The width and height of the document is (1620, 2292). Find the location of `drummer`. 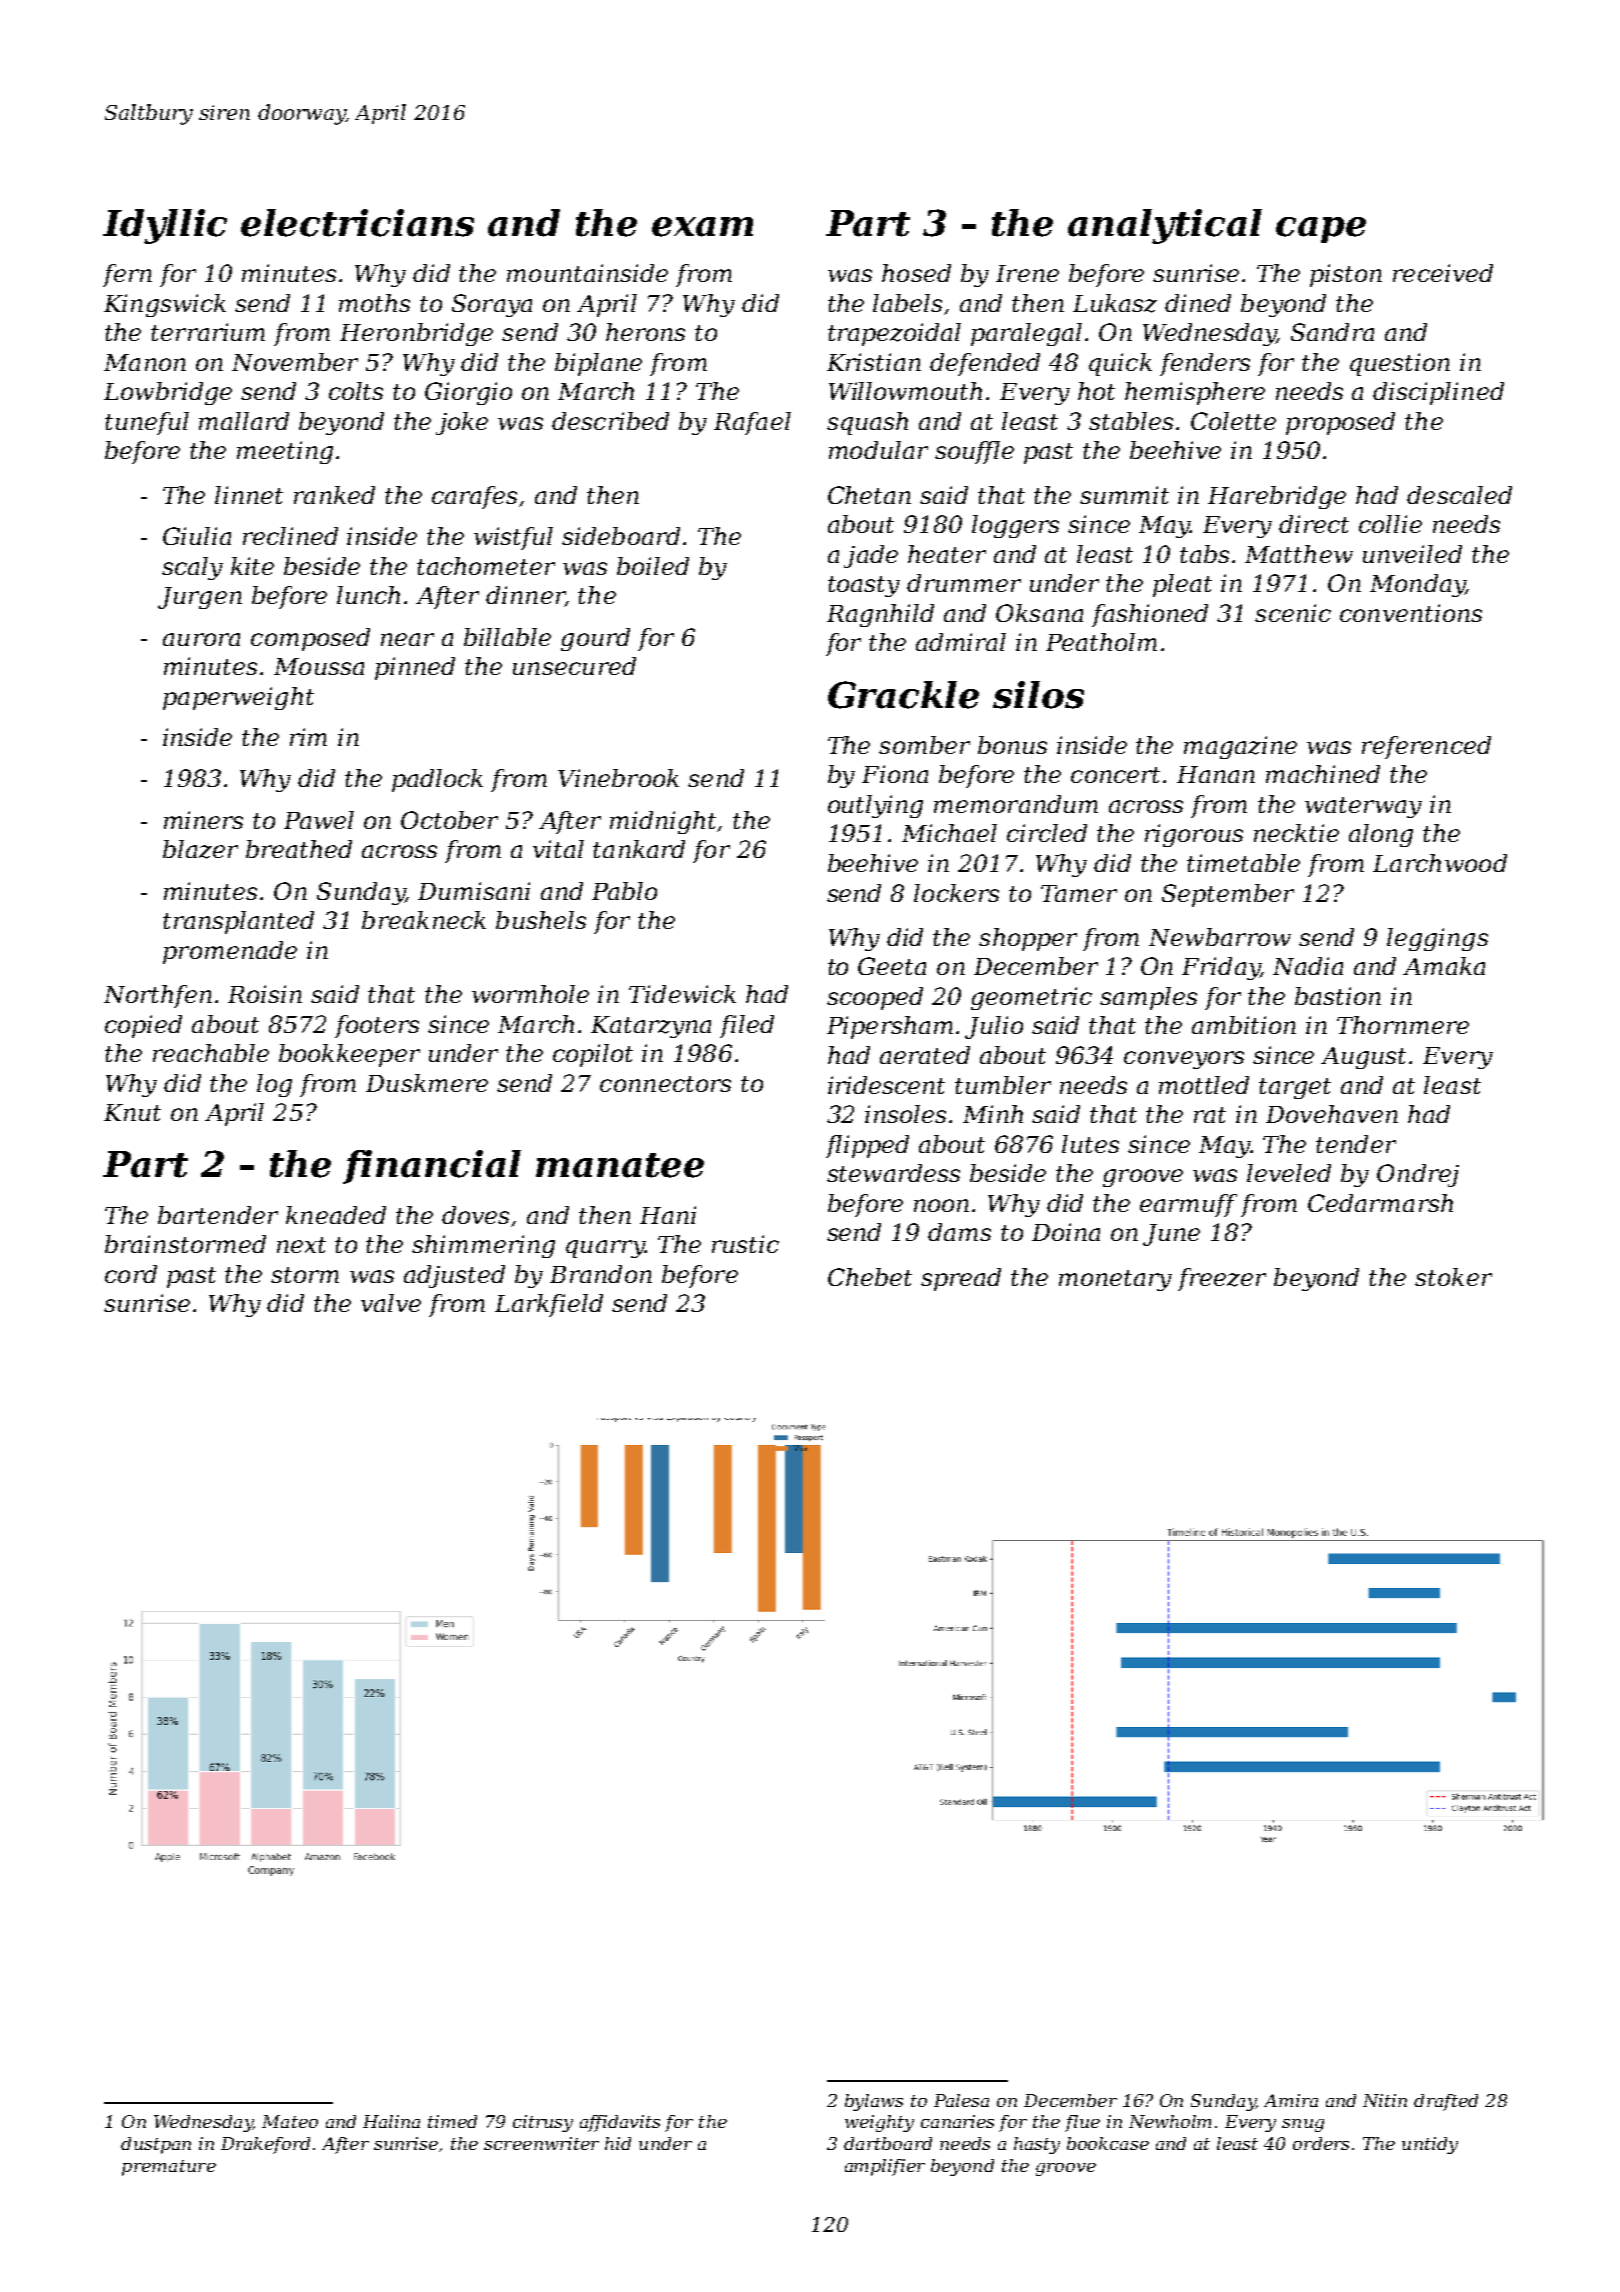

drummer is located at coordinates (964, 583).
